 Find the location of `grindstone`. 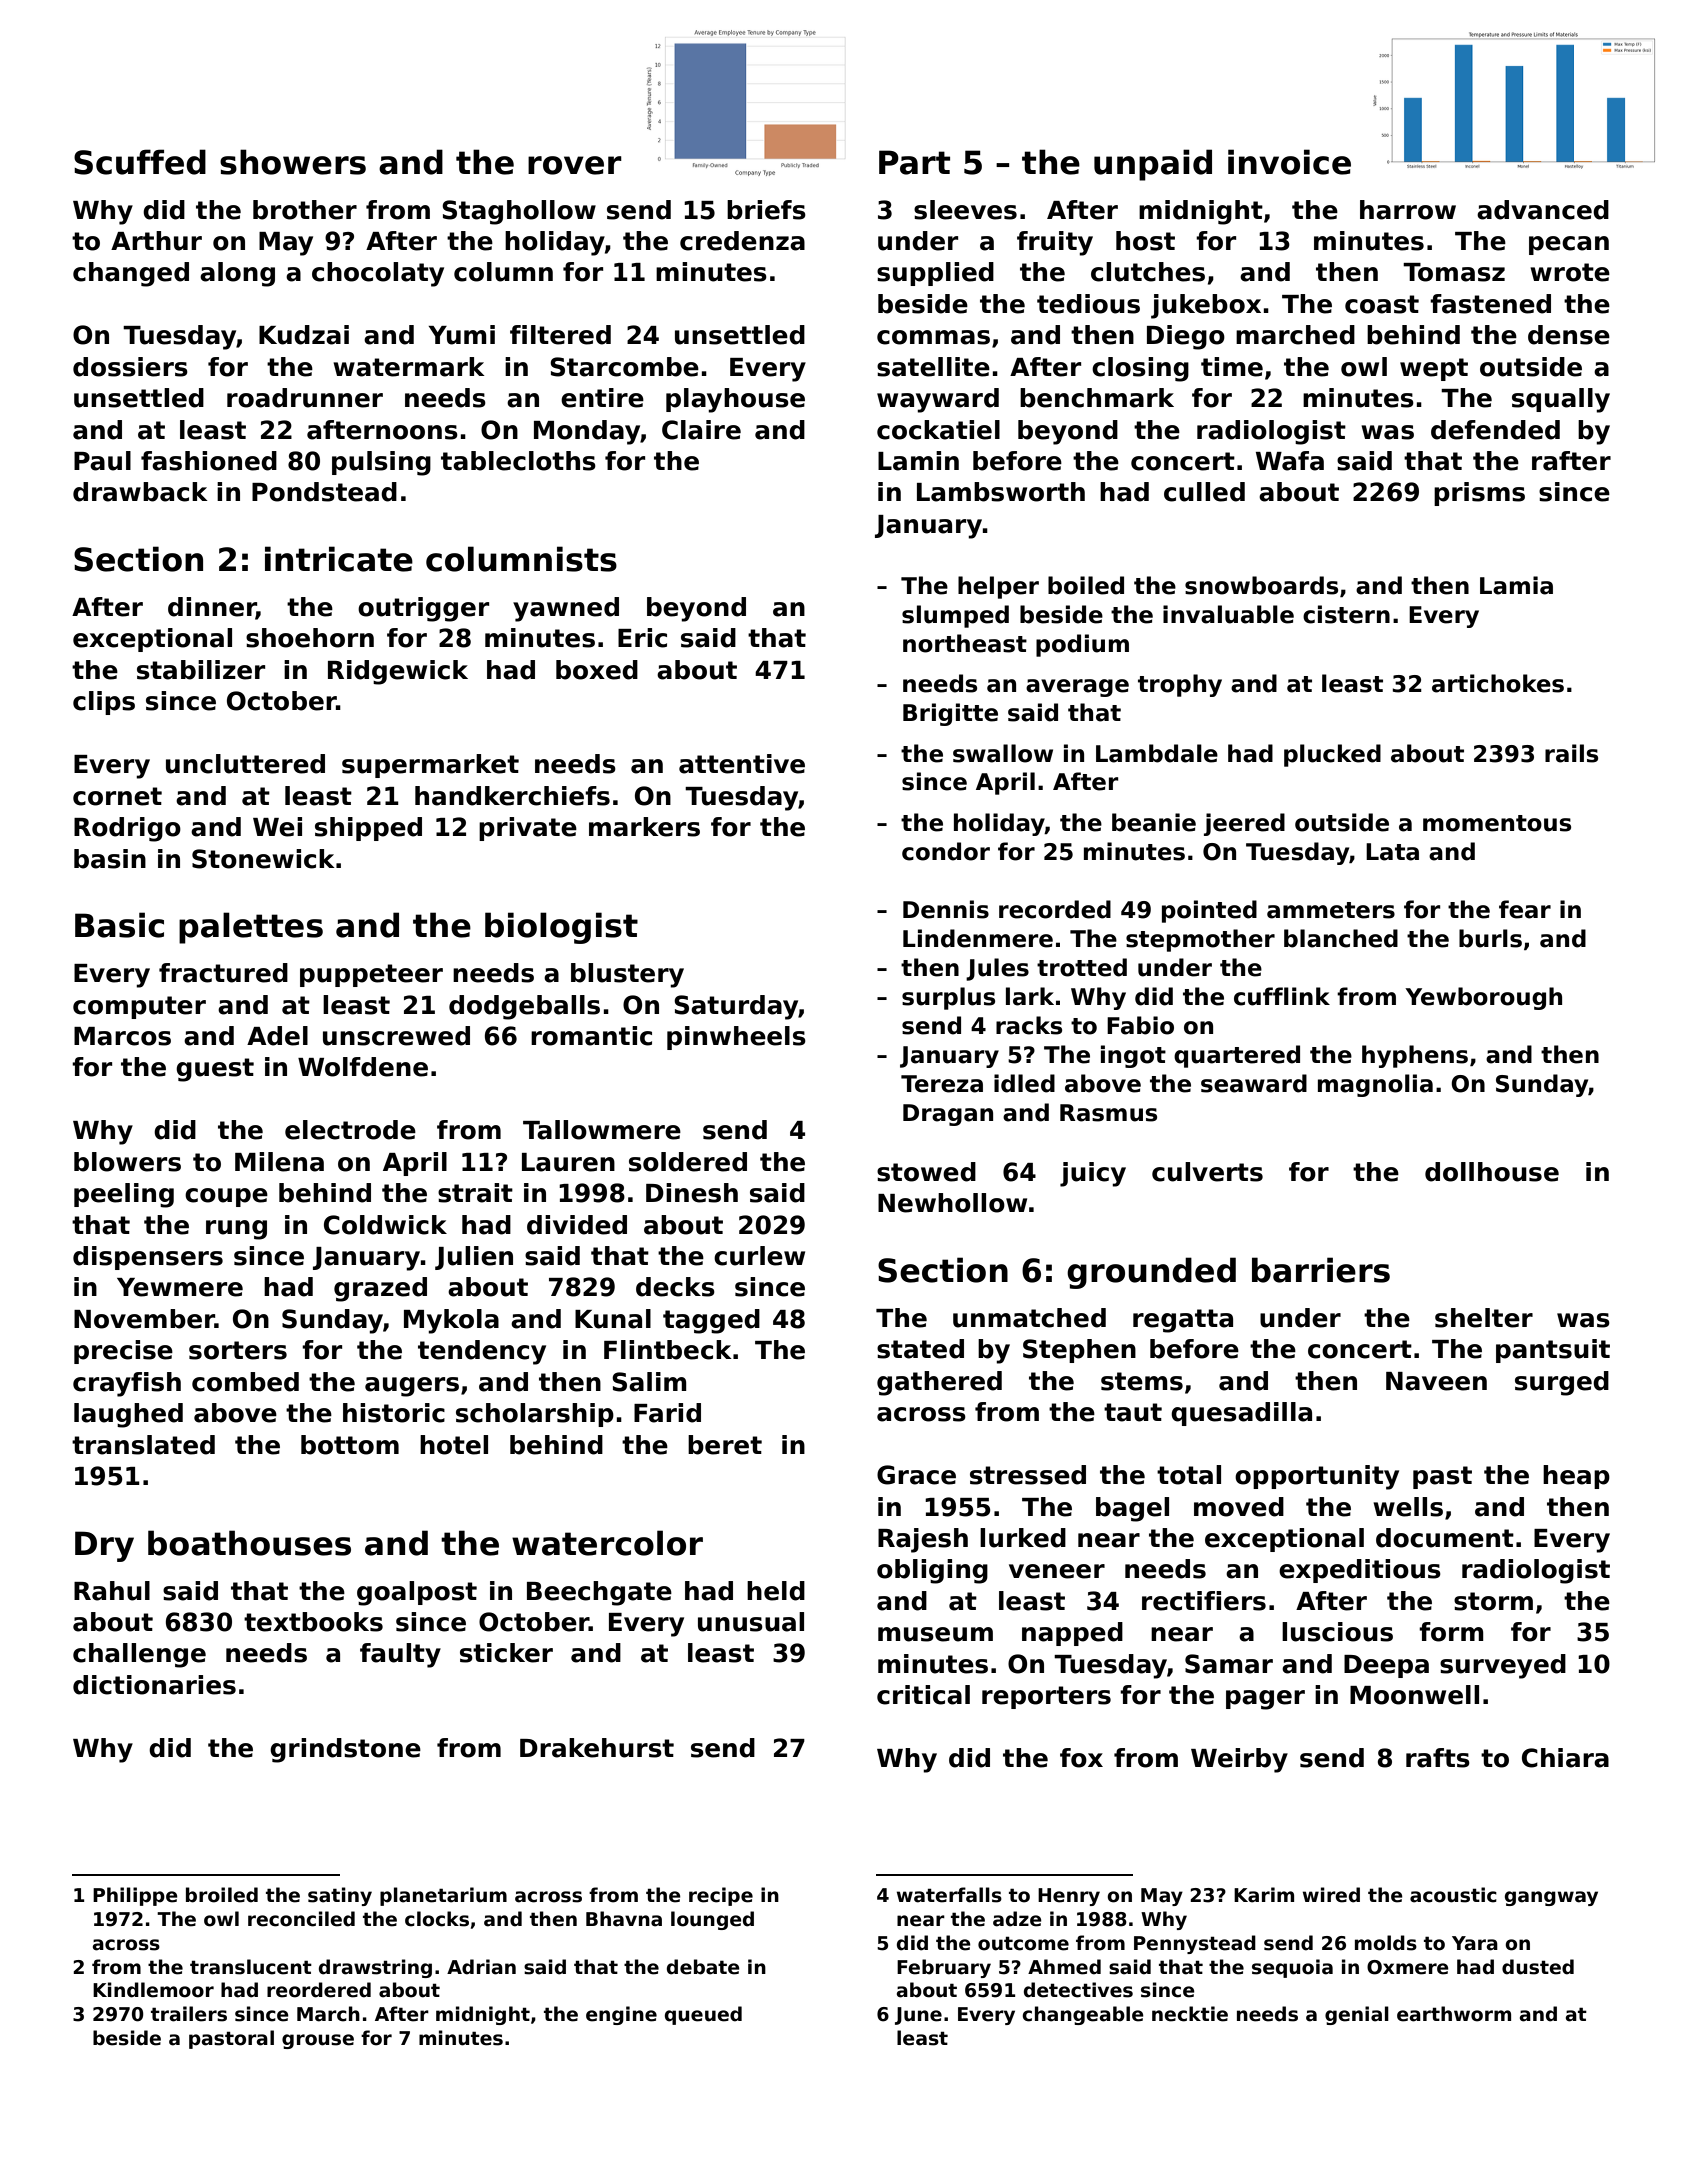

grindstone is located at coordinates (345, 1750).
